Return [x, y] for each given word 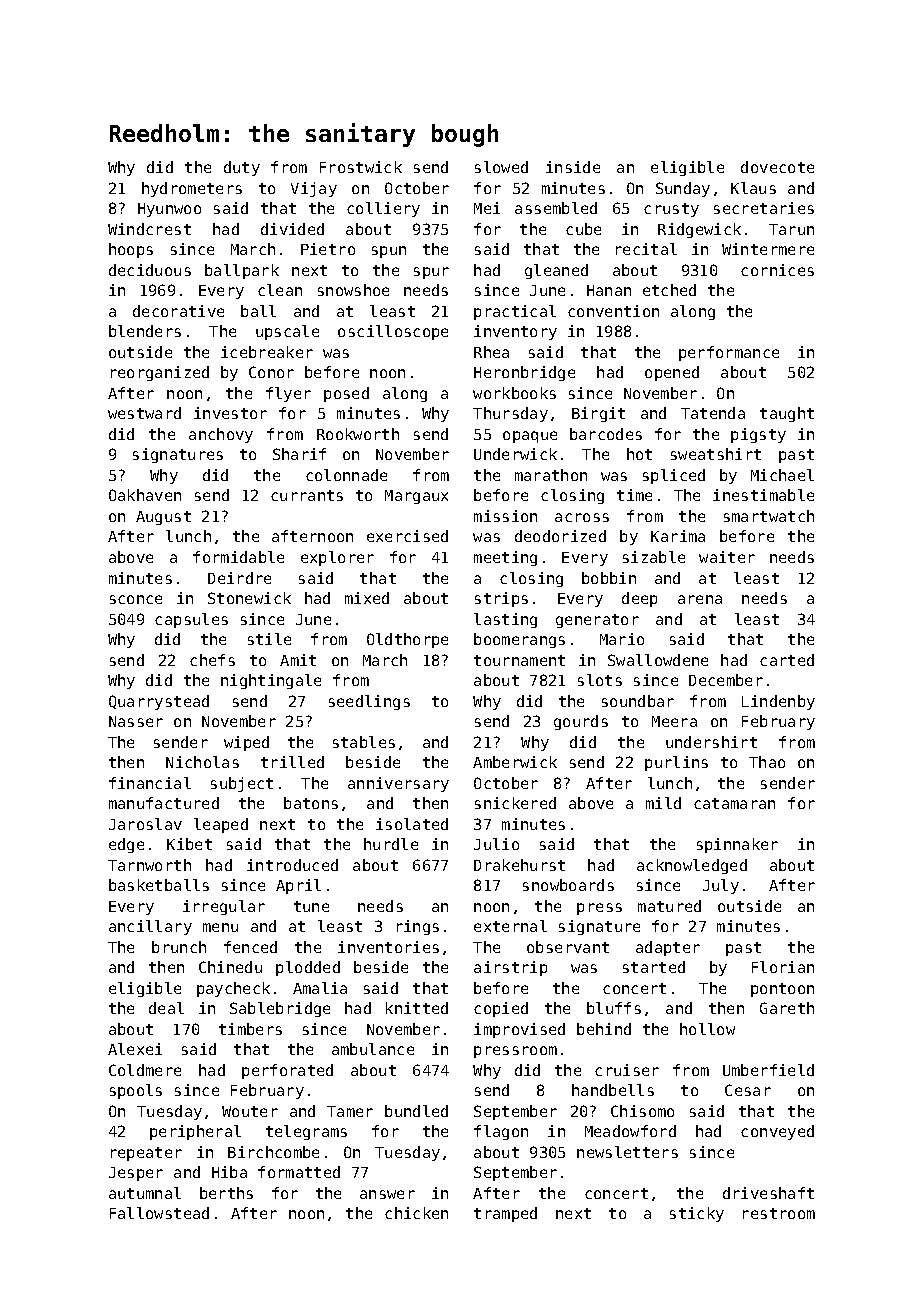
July [721, 886]
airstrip [510, 968]
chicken [416, 1213]
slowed [501, 167]
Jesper [136, 1174]
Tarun [791, 229]
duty [242, 168]
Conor [271, 372]
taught [787, 414]
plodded [308, 968]
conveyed [777, 1132]
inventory [515, 332]
